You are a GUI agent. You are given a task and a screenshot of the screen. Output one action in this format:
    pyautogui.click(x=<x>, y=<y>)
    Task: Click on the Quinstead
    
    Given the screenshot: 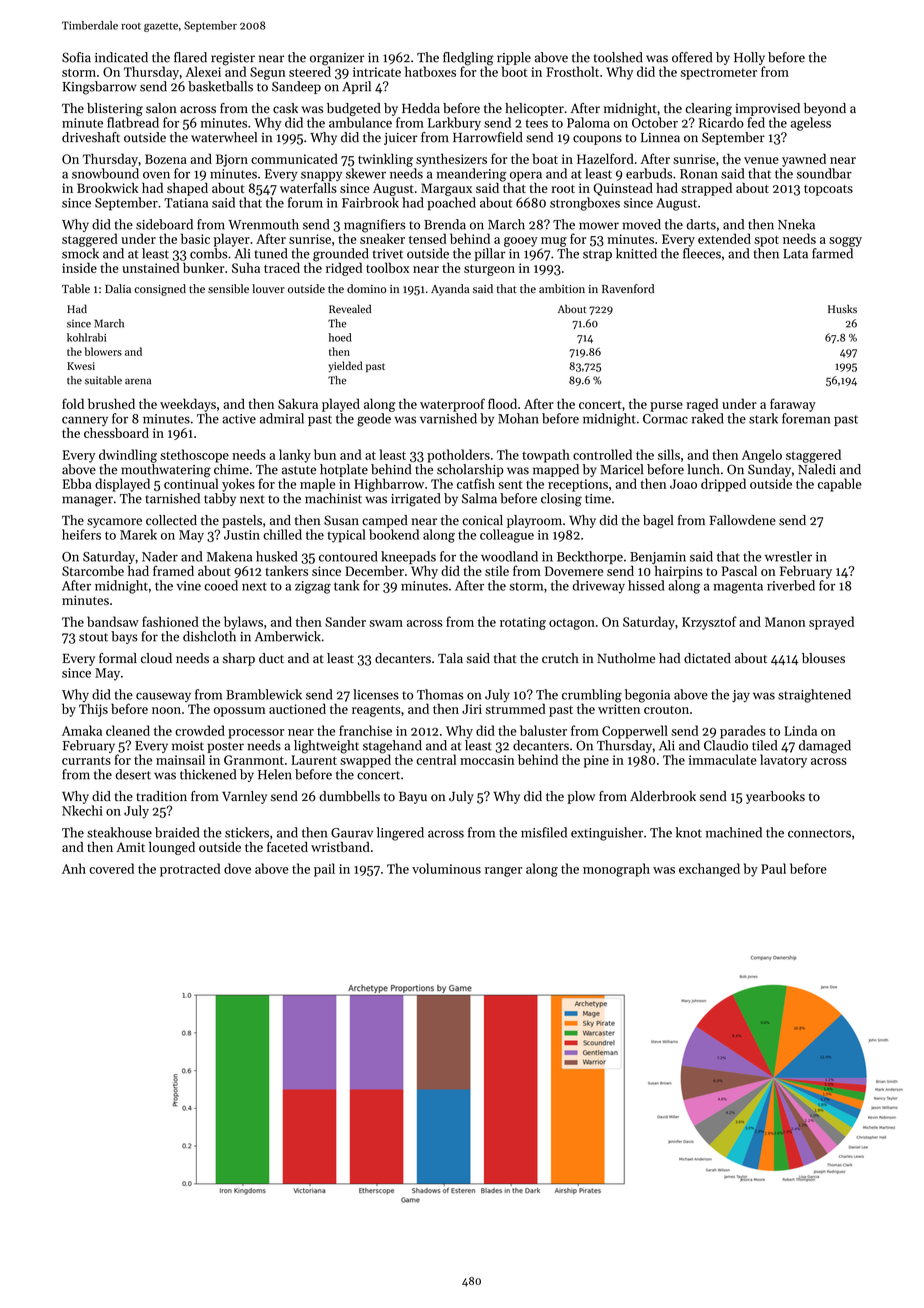 What is the action you would take?
    pyautogui.click(x=623, y=189)
